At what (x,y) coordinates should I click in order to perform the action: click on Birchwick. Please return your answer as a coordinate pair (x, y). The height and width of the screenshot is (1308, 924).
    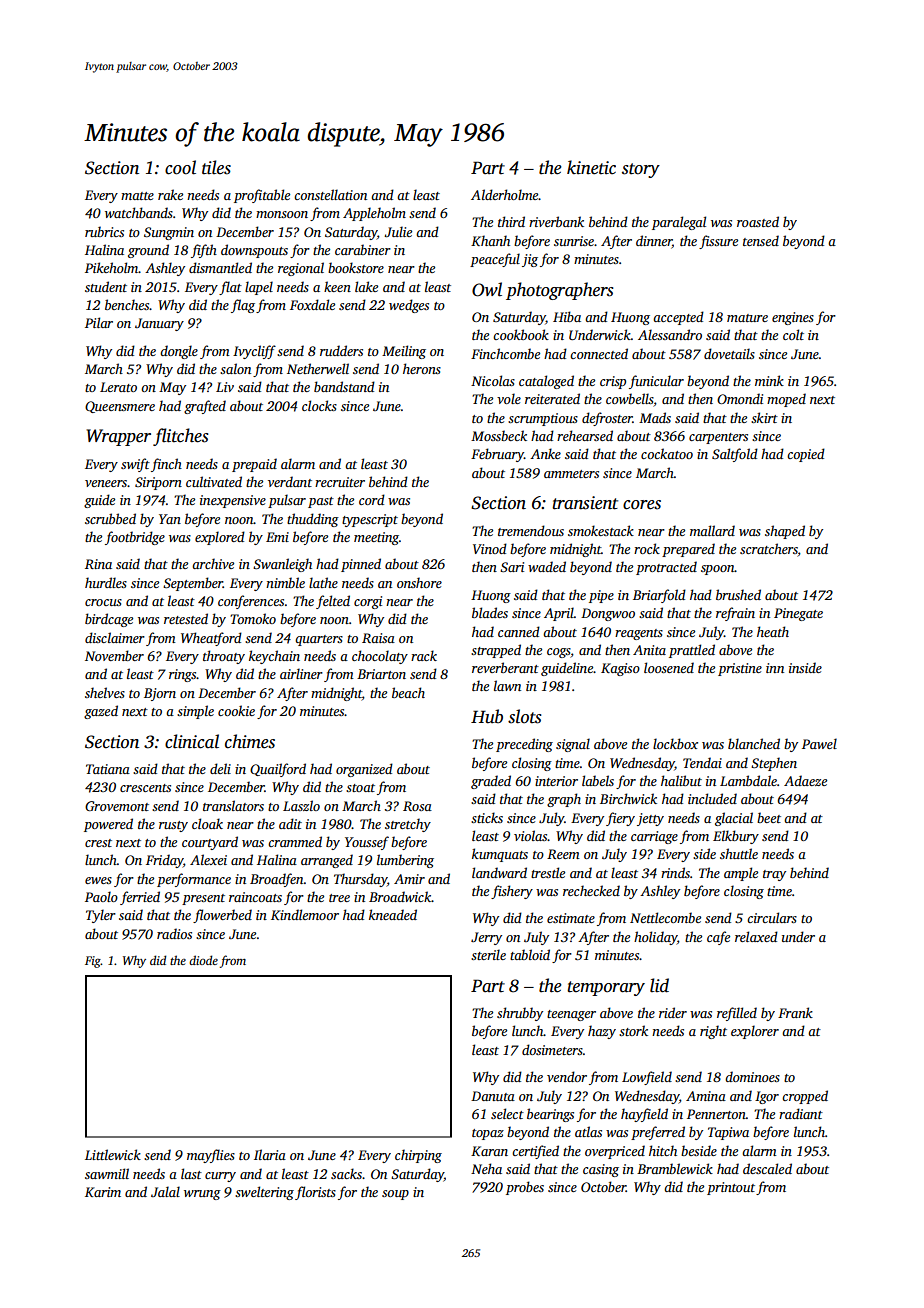
    Looking at the image, I should click on (628, 798).
